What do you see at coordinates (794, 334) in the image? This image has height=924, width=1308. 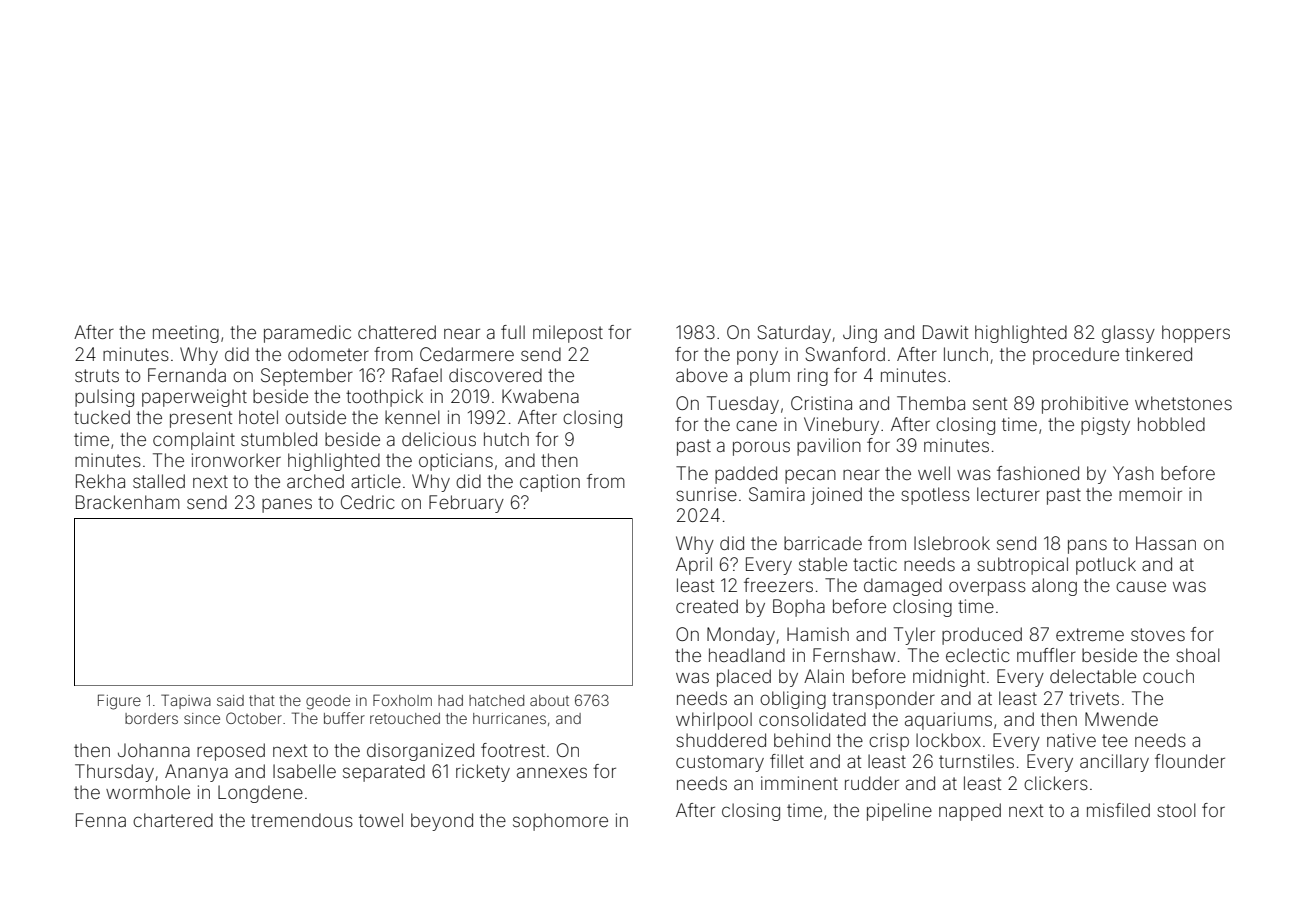 I see `Saturday` at bounding box center [794, 334].
